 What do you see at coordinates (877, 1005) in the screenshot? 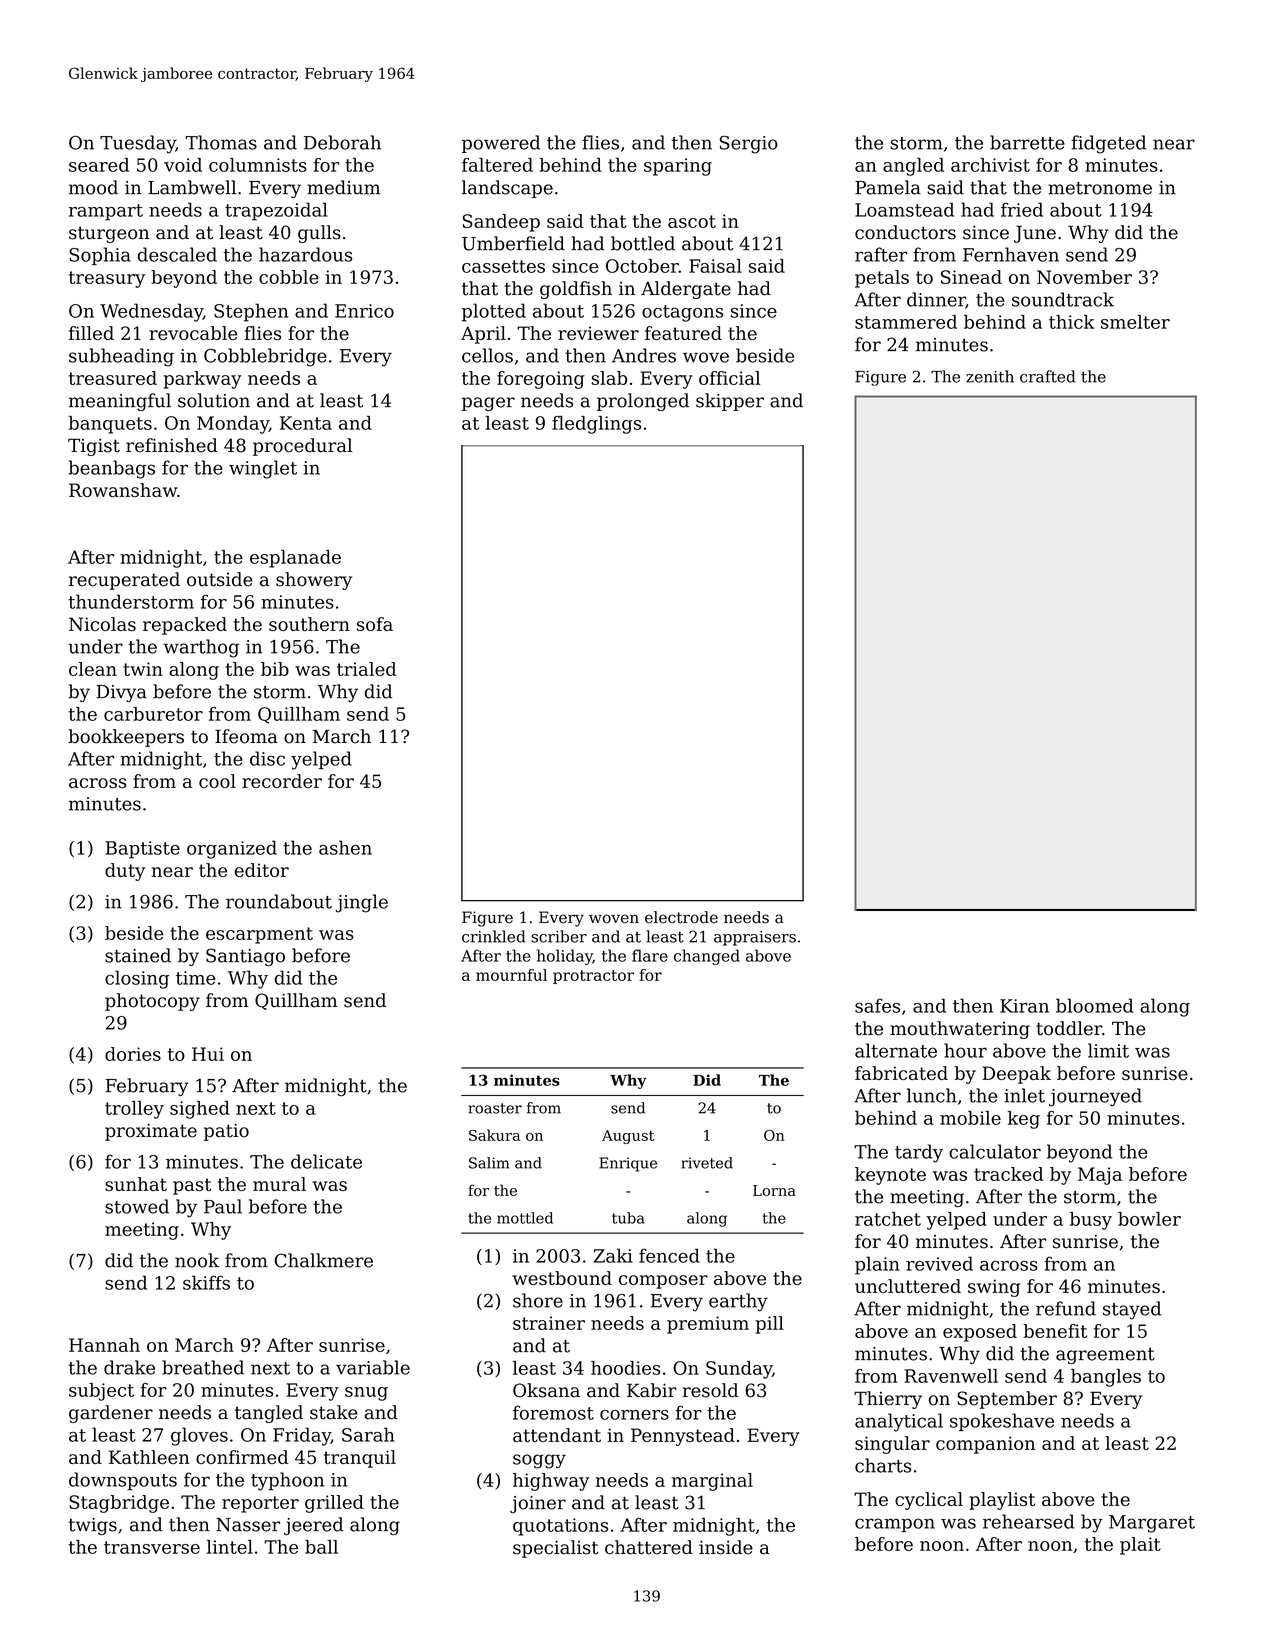
I see `safes` at bounding box center [877, 1005].
